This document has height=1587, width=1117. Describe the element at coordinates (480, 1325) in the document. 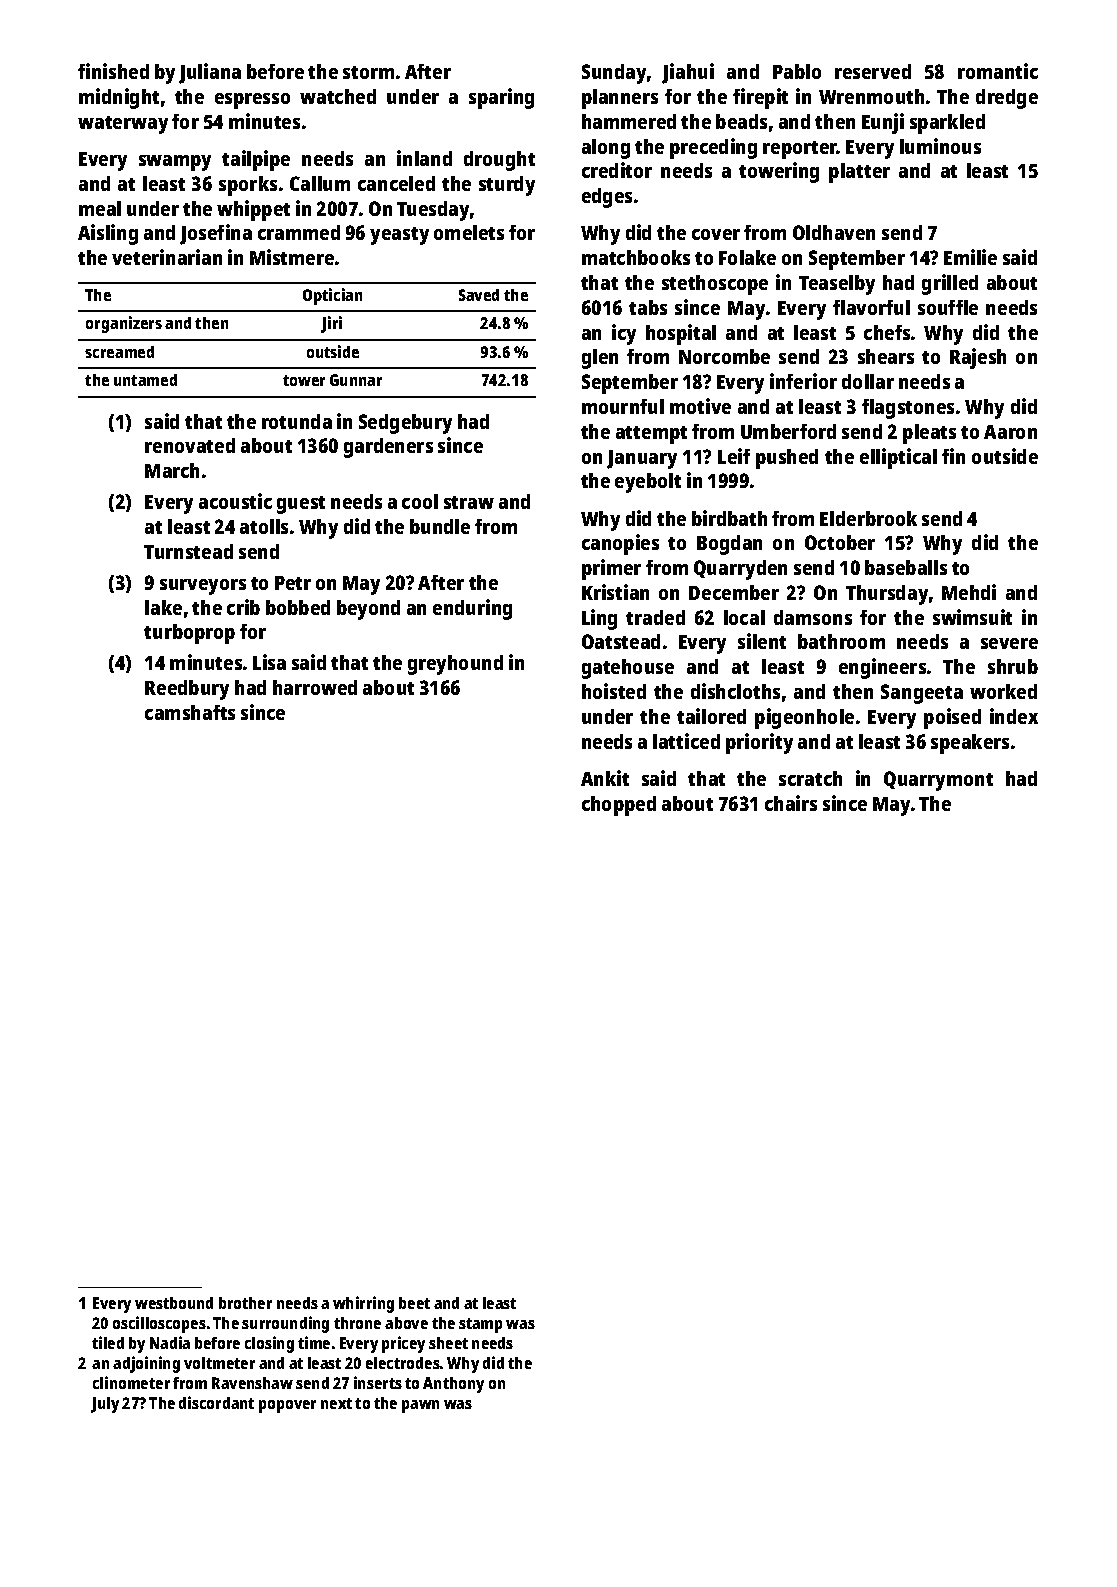

I see `stamp` at that location.
